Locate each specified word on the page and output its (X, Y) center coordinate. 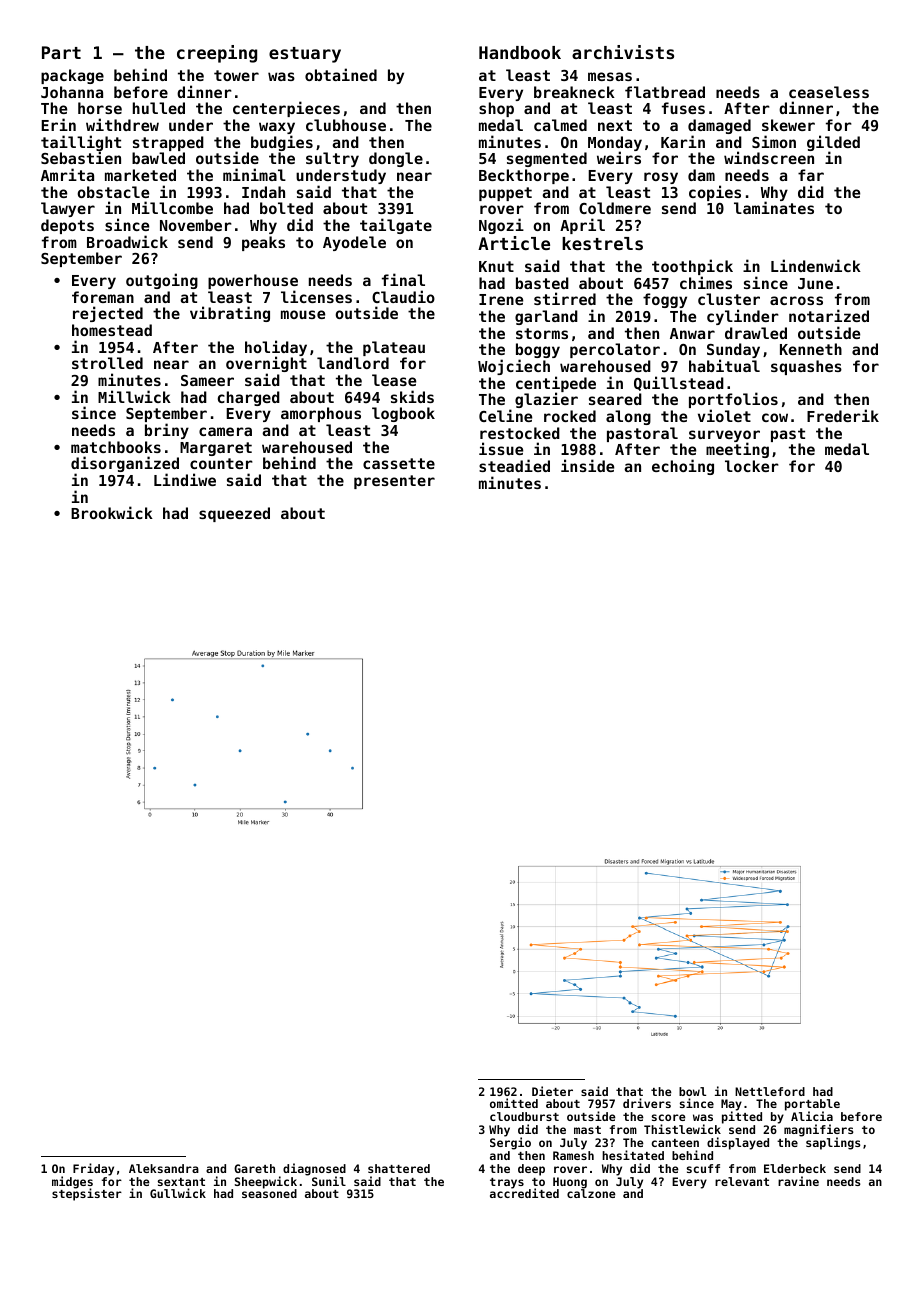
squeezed (234, 514)
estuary (305, 55)
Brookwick (112, 512)
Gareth (254, 1168)
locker (752, 466)
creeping (217, 54)
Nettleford (770, 1091)
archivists (623, 52)
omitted (514, 1103)
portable (812, 1105)
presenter (394, 482)
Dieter (552, 1091)
